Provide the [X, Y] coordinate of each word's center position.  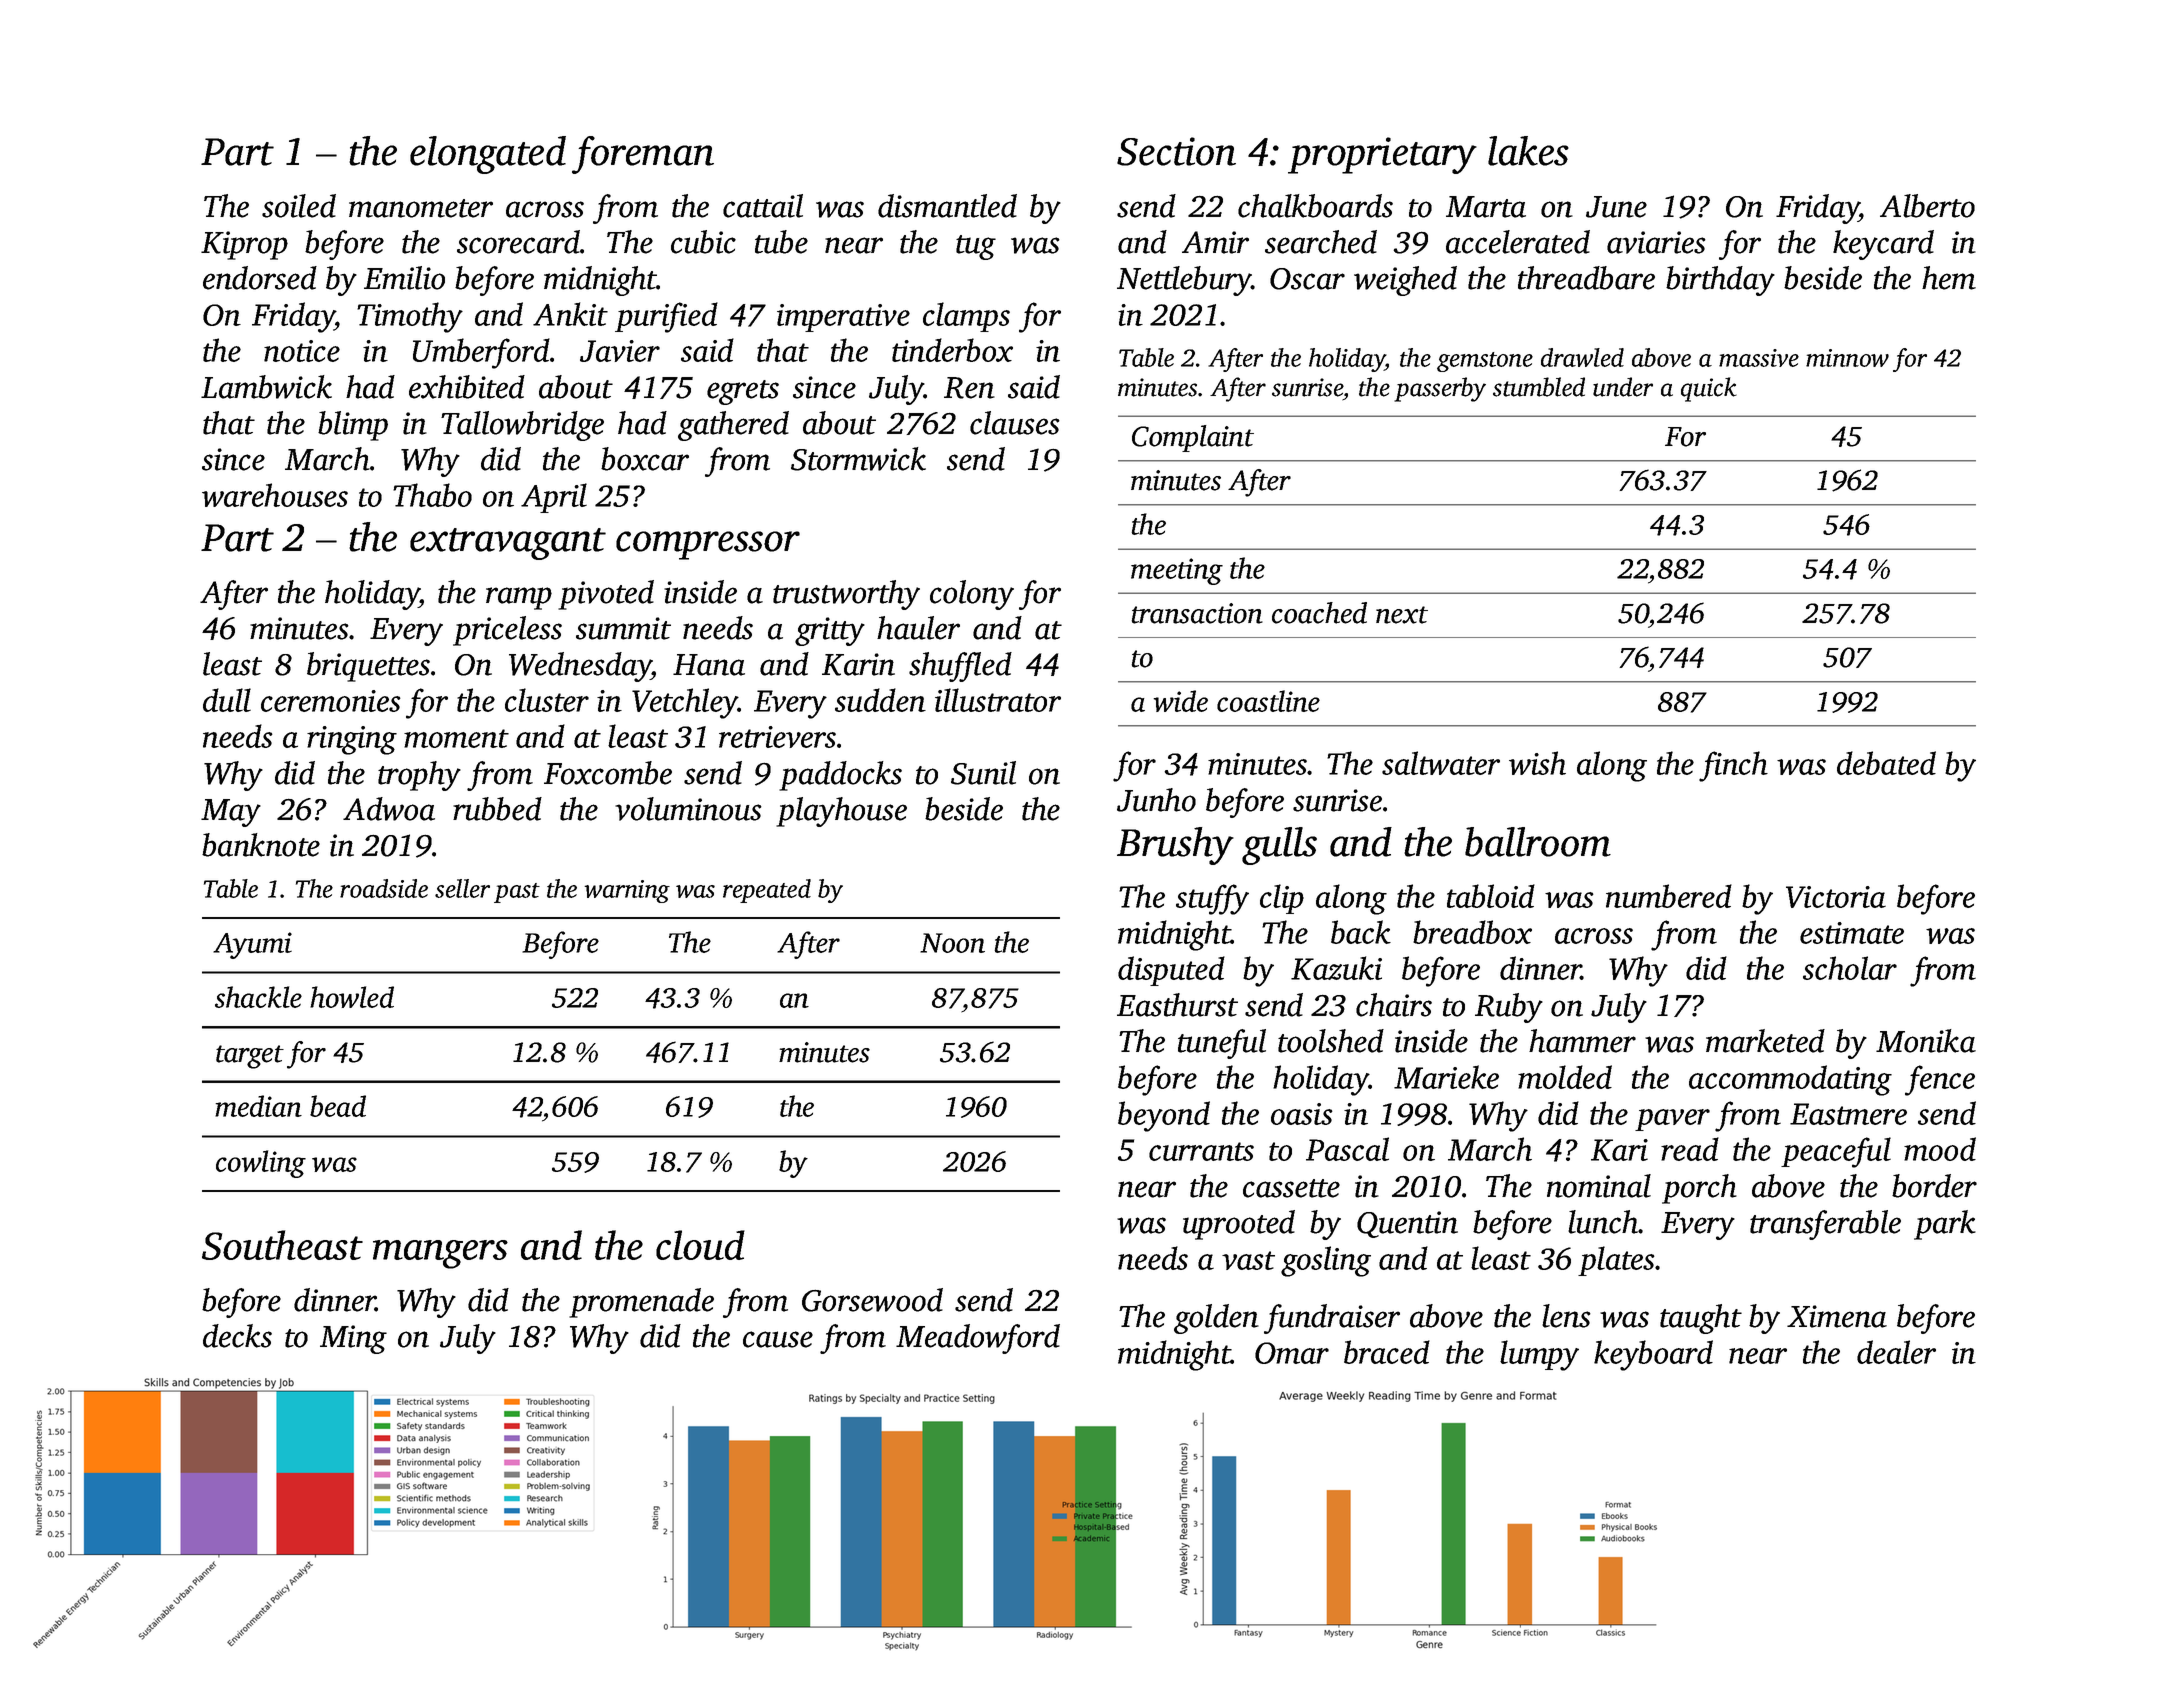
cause [778, 1339]
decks [237, 1336]
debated [1886, 763]
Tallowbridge [522, 426]
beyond [1164, 1116]
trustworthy [846, 595]
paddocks [840, 776]
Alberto [1927, 206]
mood [1940, 1149]
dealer [1896, 1352]
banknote [261, 845]
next [1402, 615]
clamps [966, 317]
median [258, 1106]
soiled [299, 206]
